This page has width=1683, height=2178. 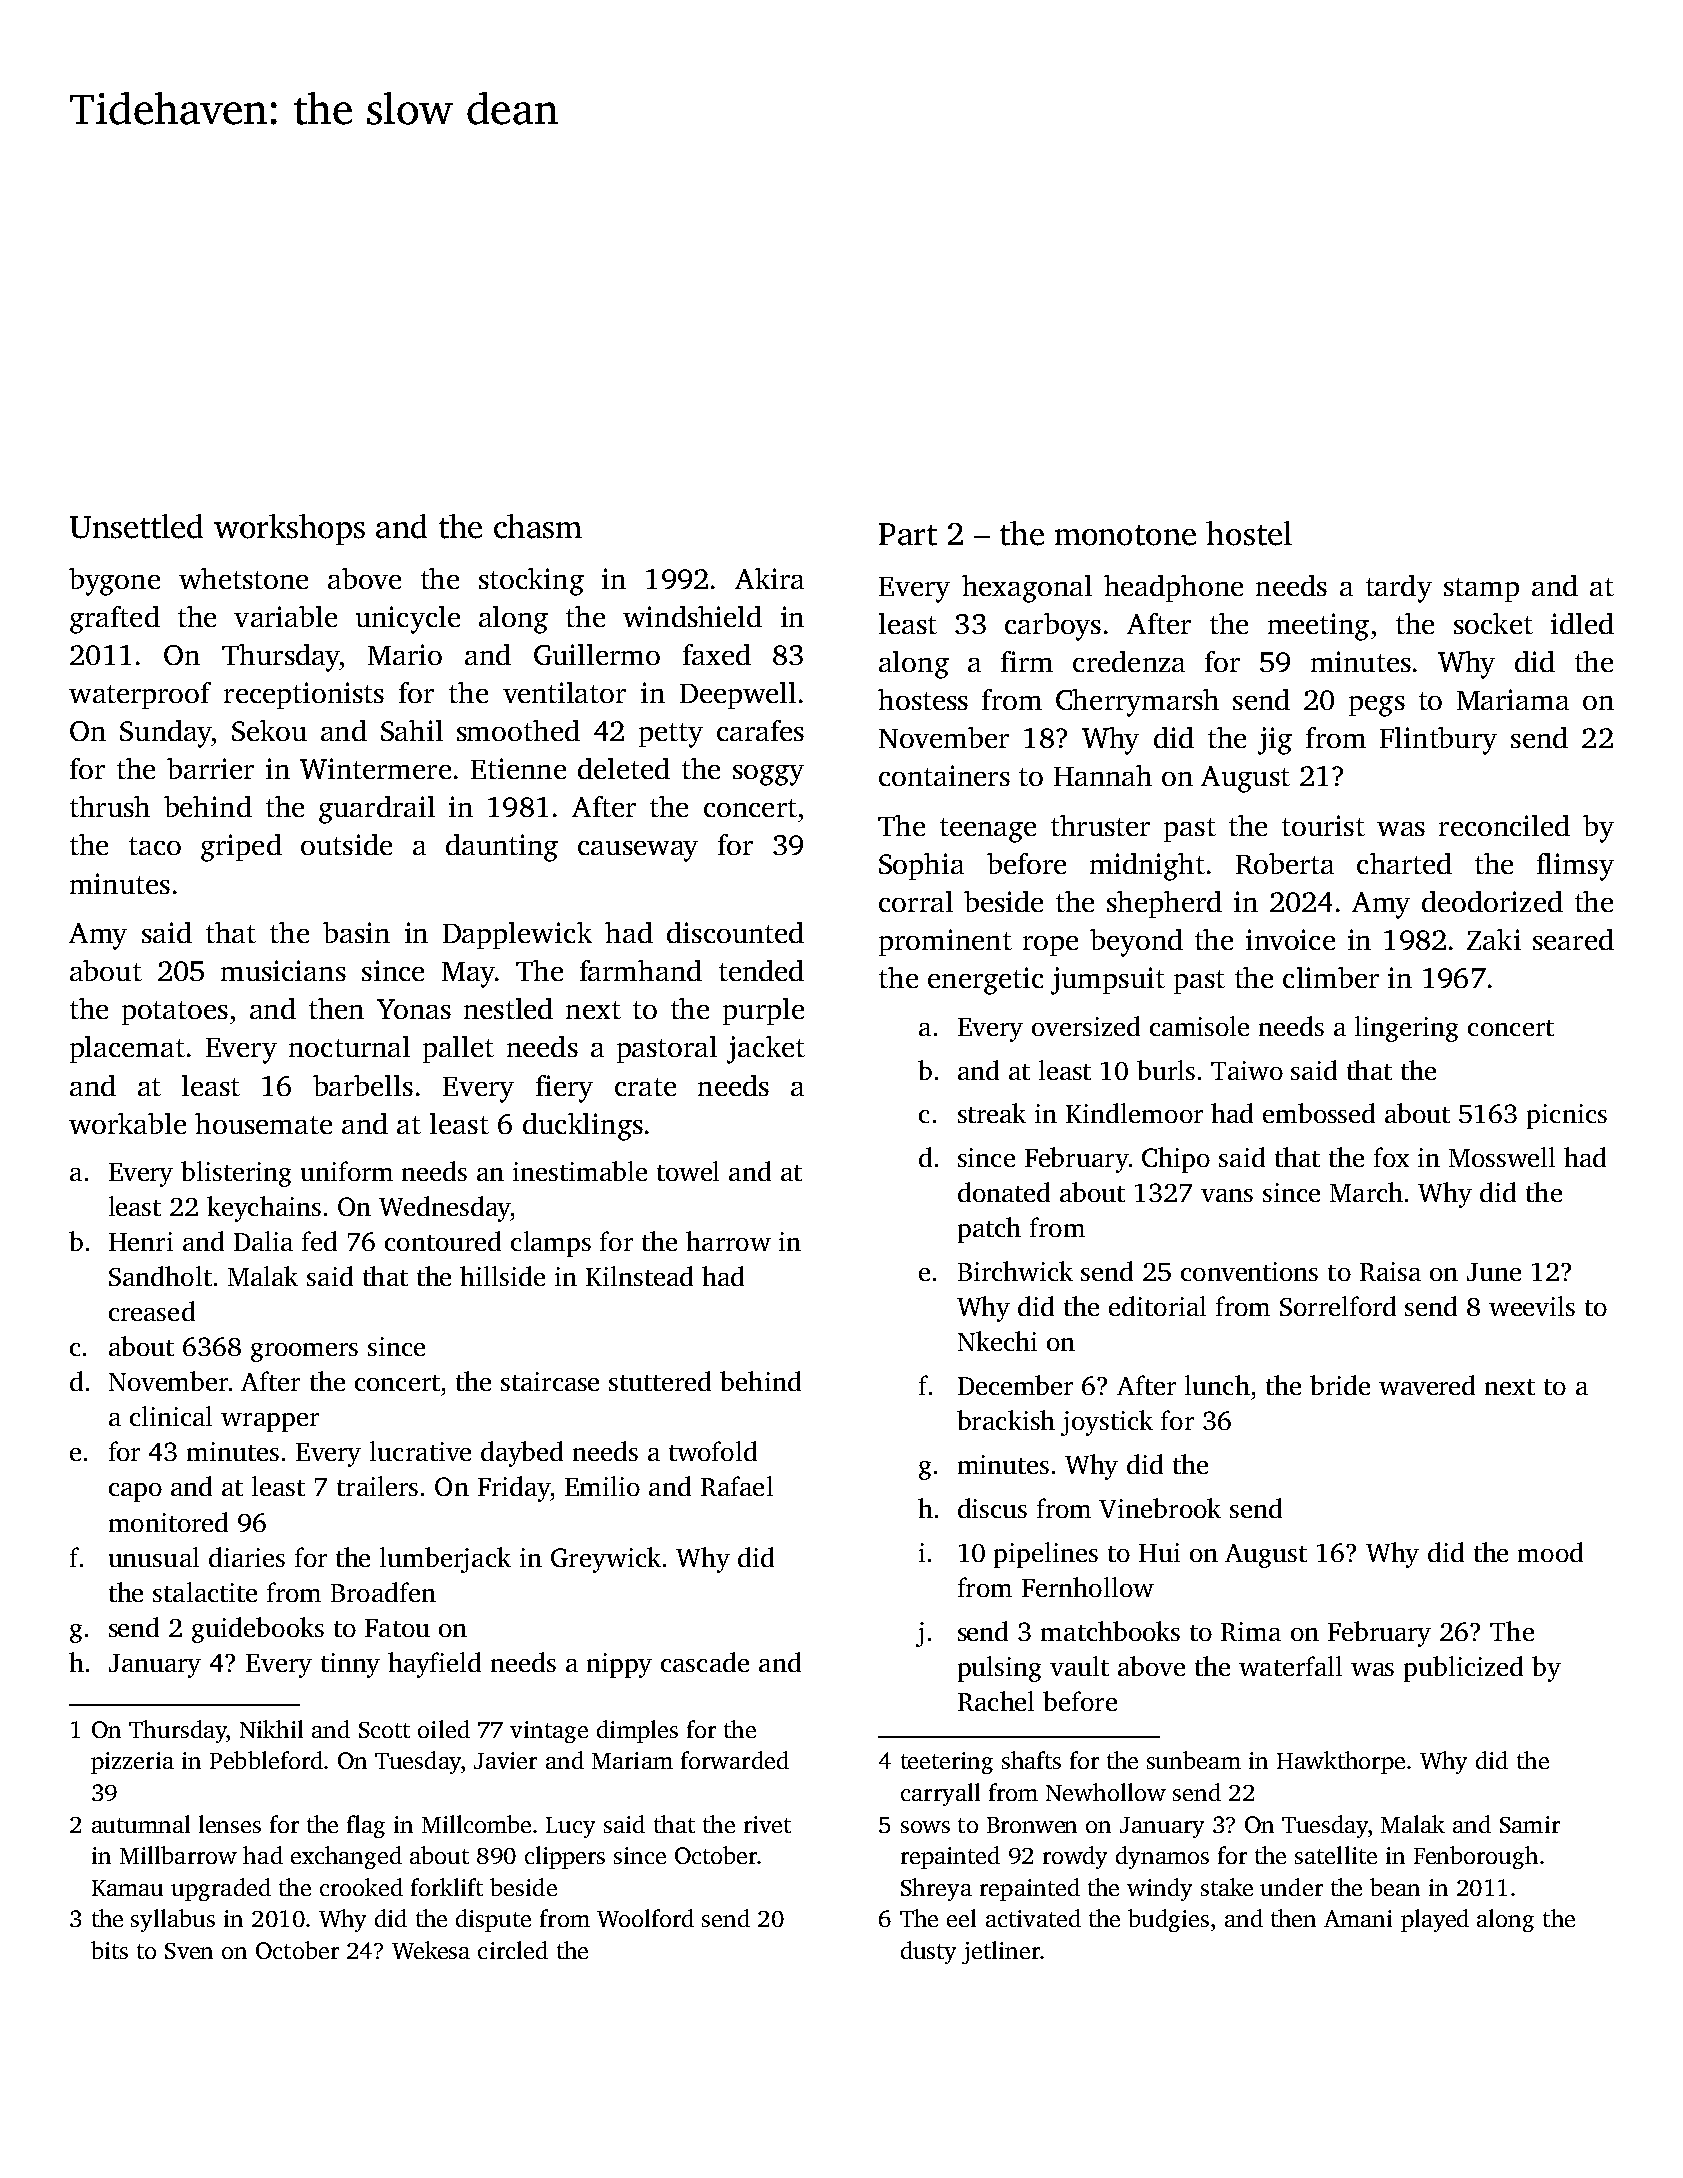 What do you see at coordinates (152, 1311) in the page?
I see `creased` at bounding box center [152, 1311].
